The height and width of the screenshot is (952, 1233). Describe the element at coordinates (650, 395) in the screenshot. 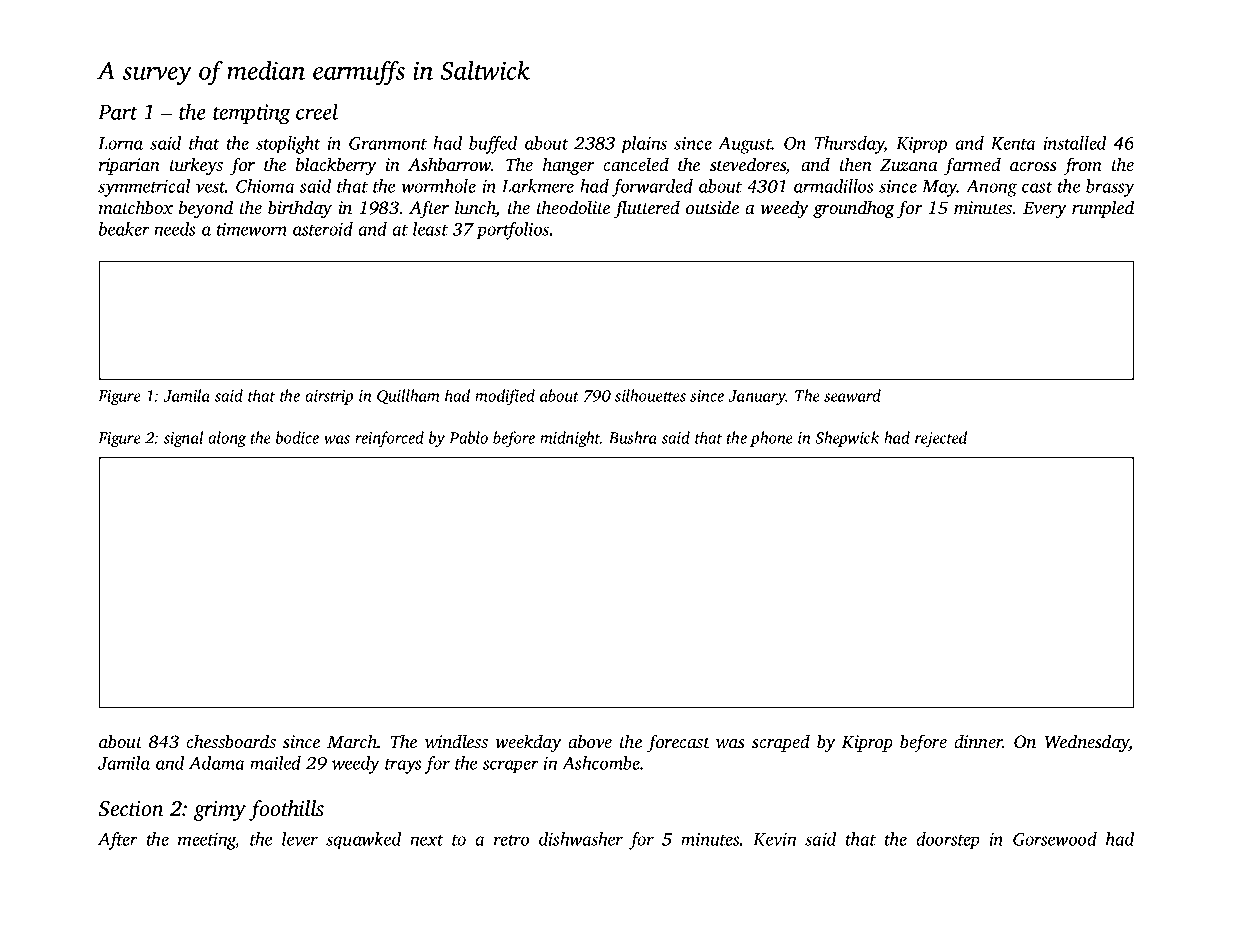

I see `silhouettes` at that location.
